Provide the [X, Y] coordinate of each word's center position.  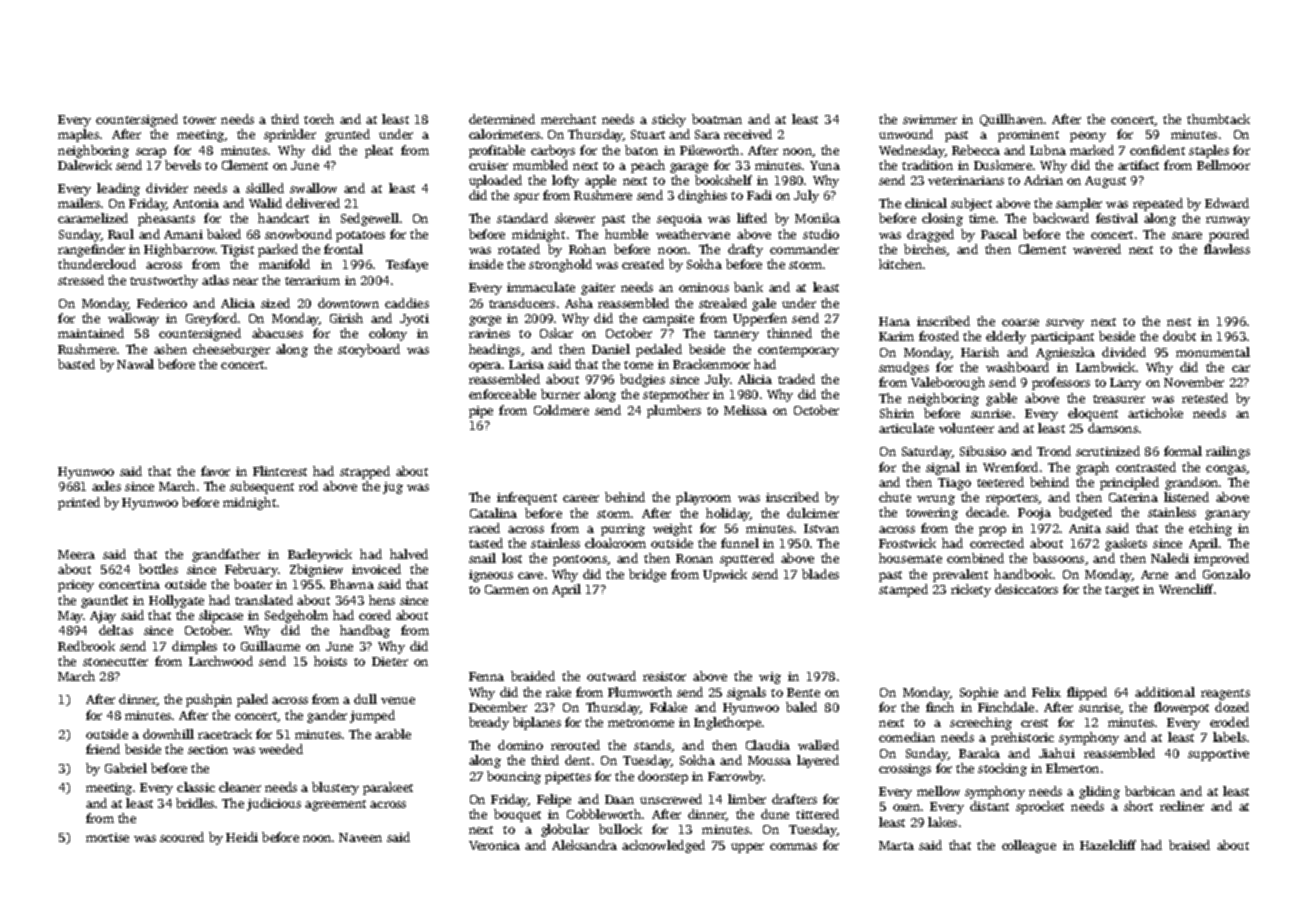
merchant [568, 119]
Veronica [494, 845]
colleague [1029, 846]
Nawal [135, 364]
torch [319, 119]
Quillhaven [1011, 120]
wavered [1097, 249]
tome [638, 365]
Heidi [242, 837]
